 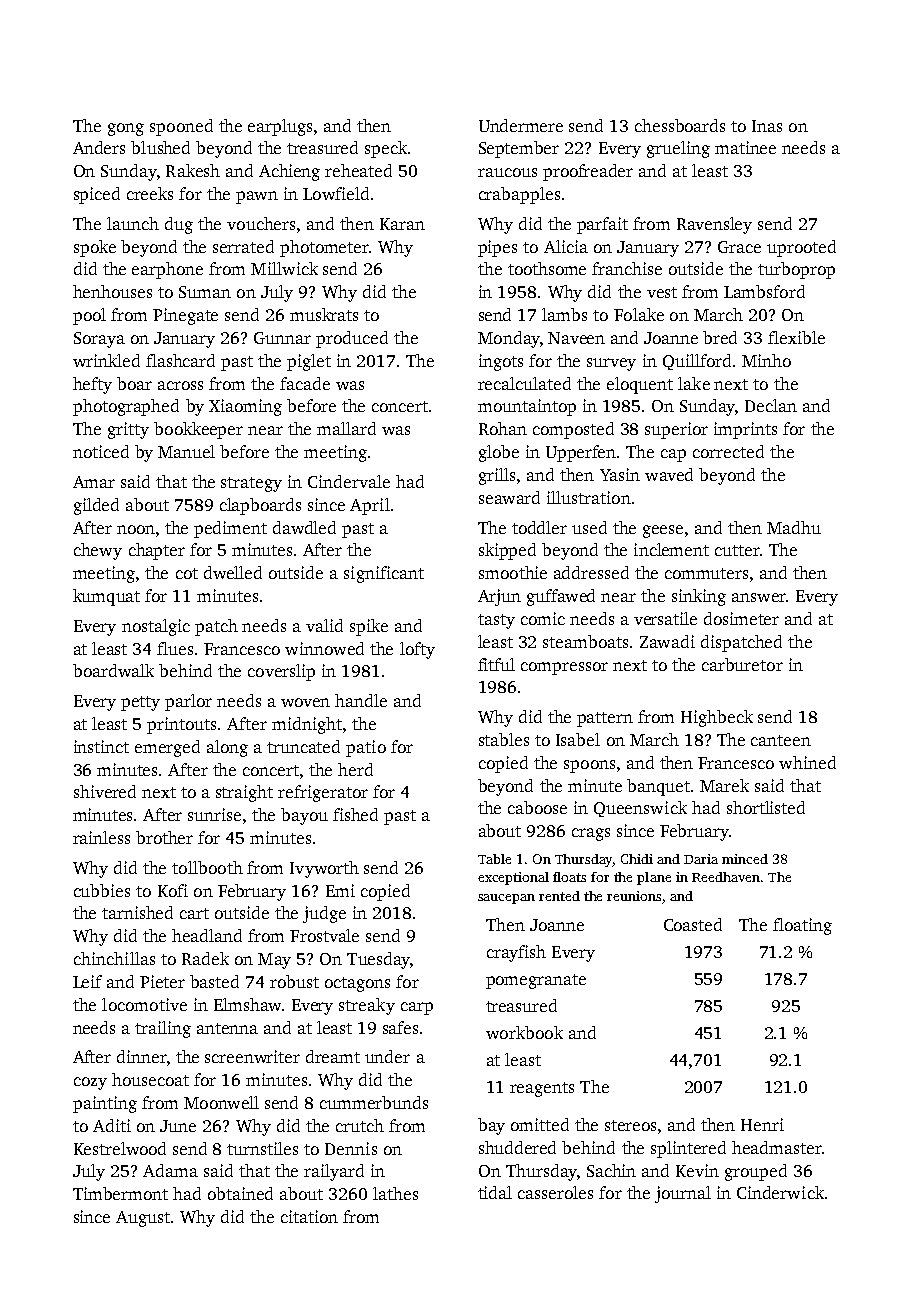 What do you see at coordinates (95, 248) in the page?
I see `spoke` at bounding box center [95, 248].
